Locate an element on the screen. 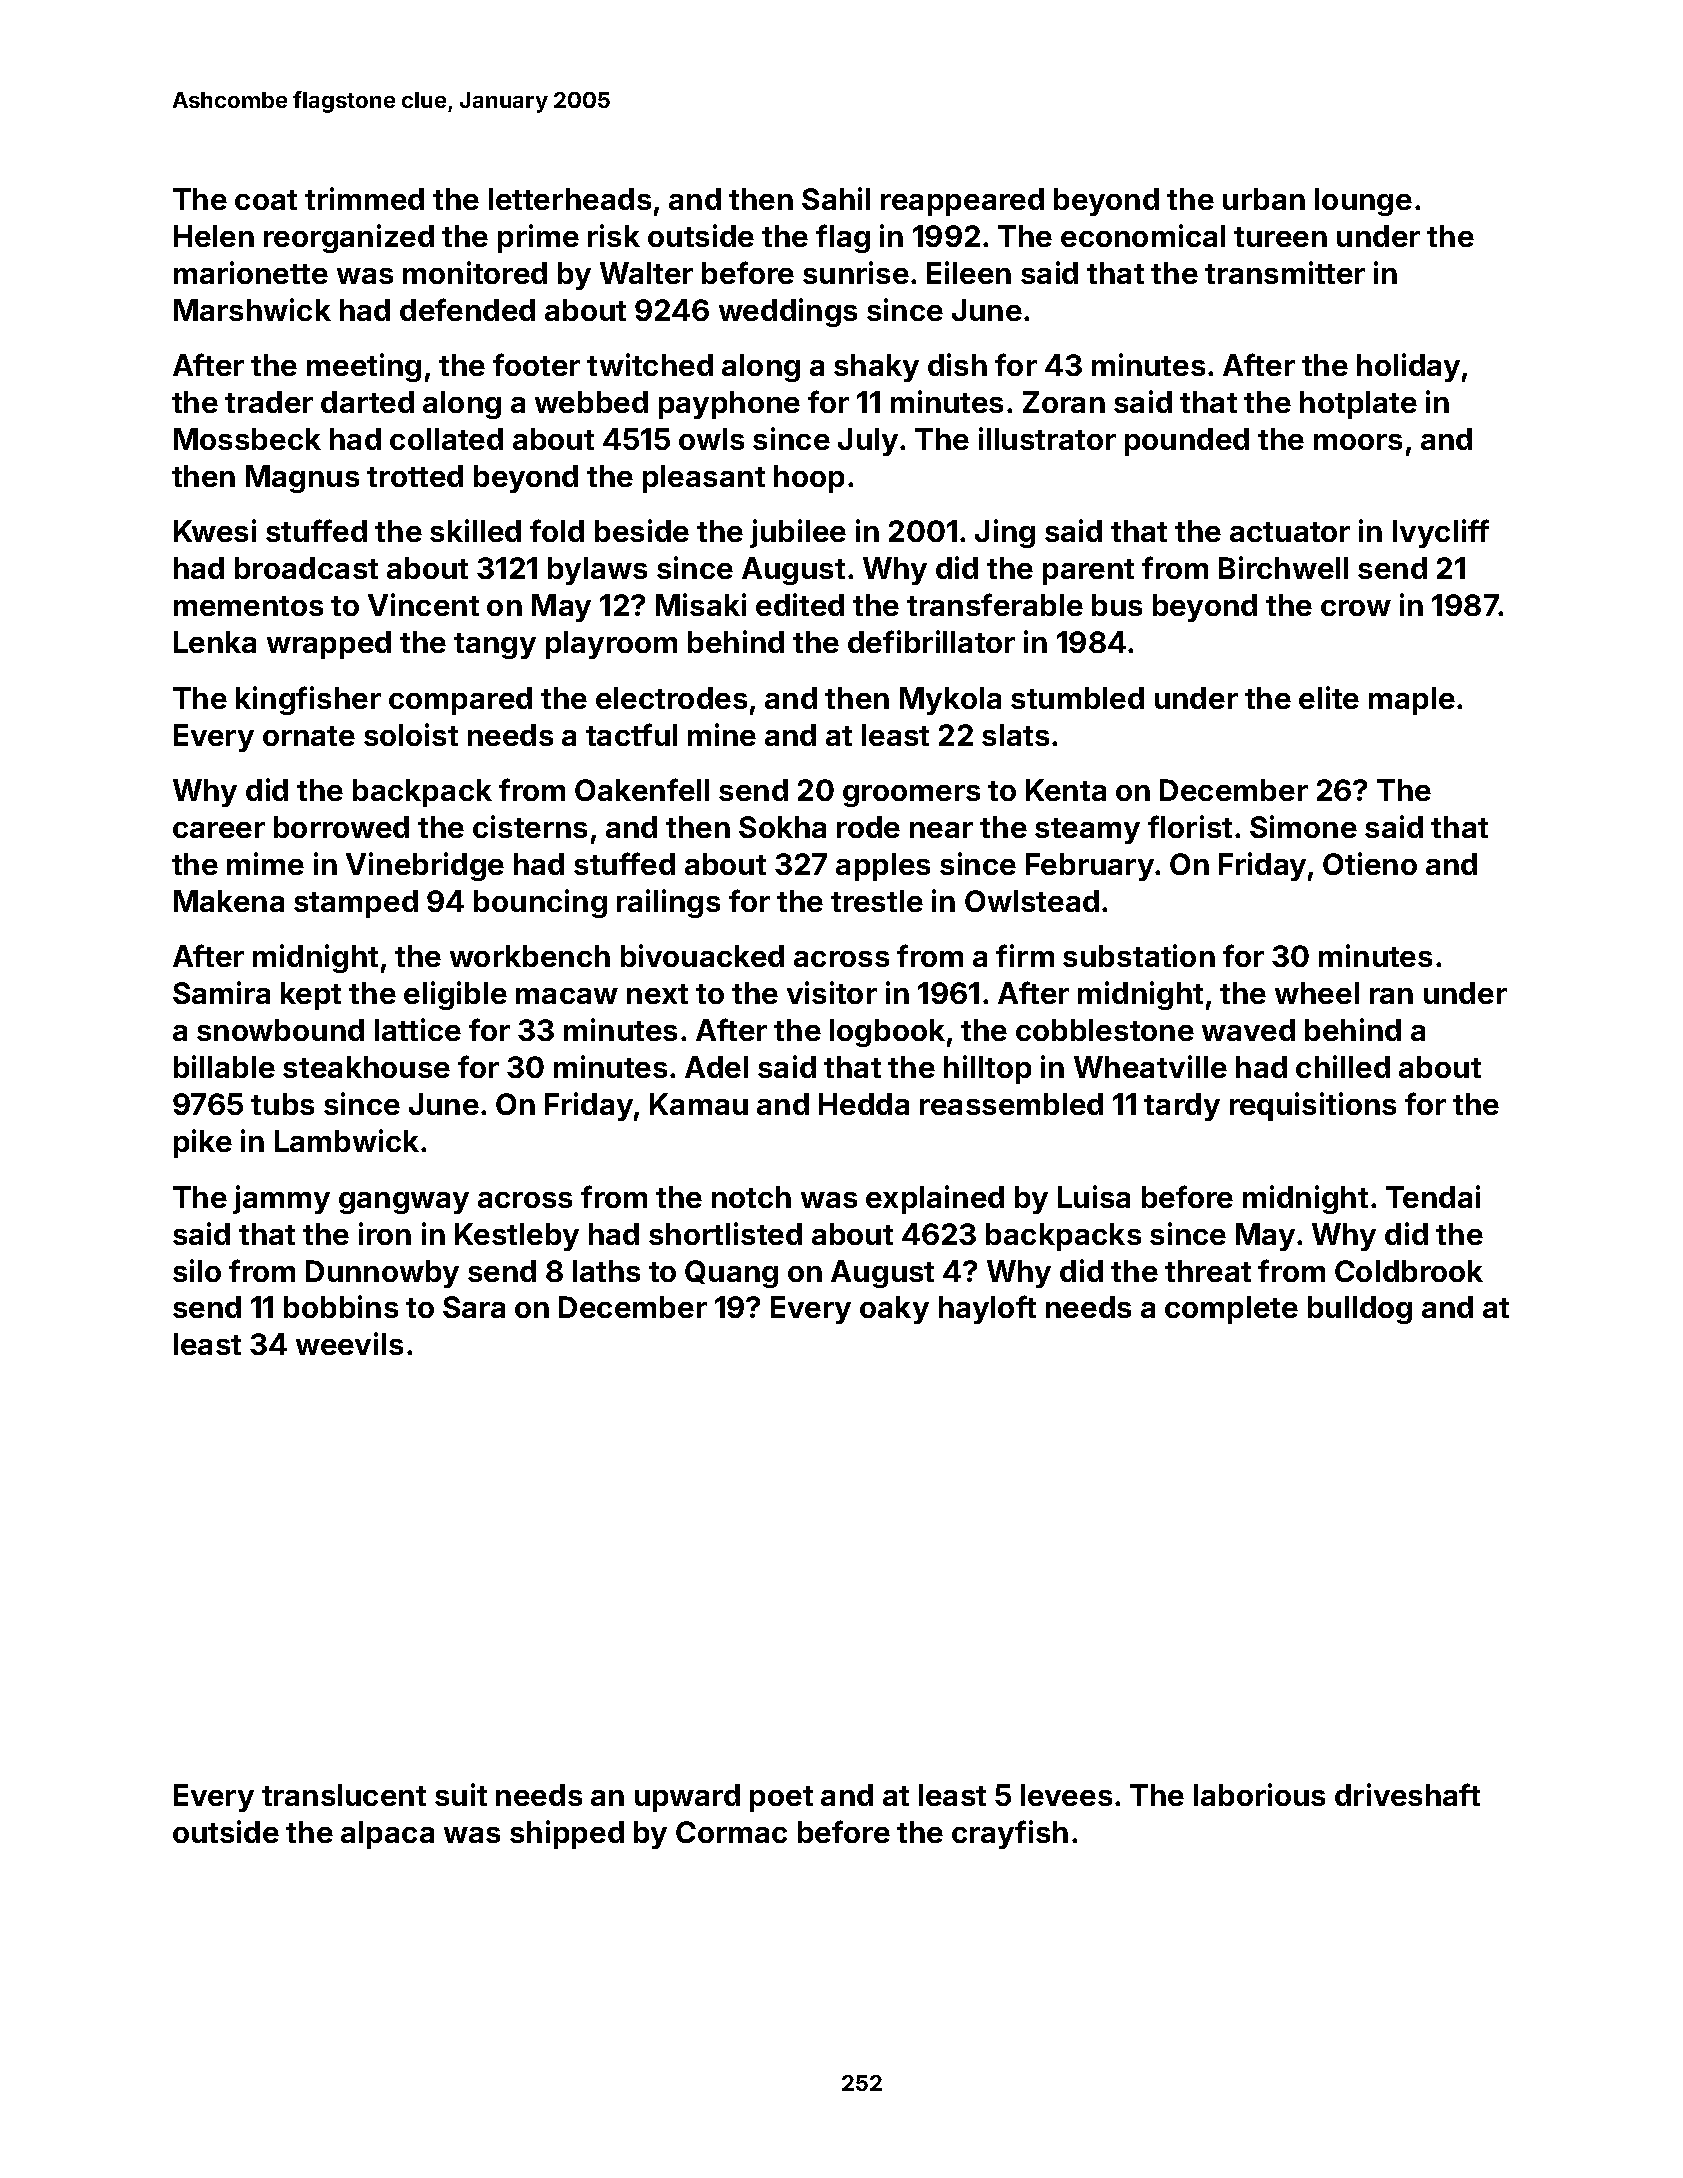 The image size is (1683, 2178). Coldbrook is located at coordinates (1409, 1271).
